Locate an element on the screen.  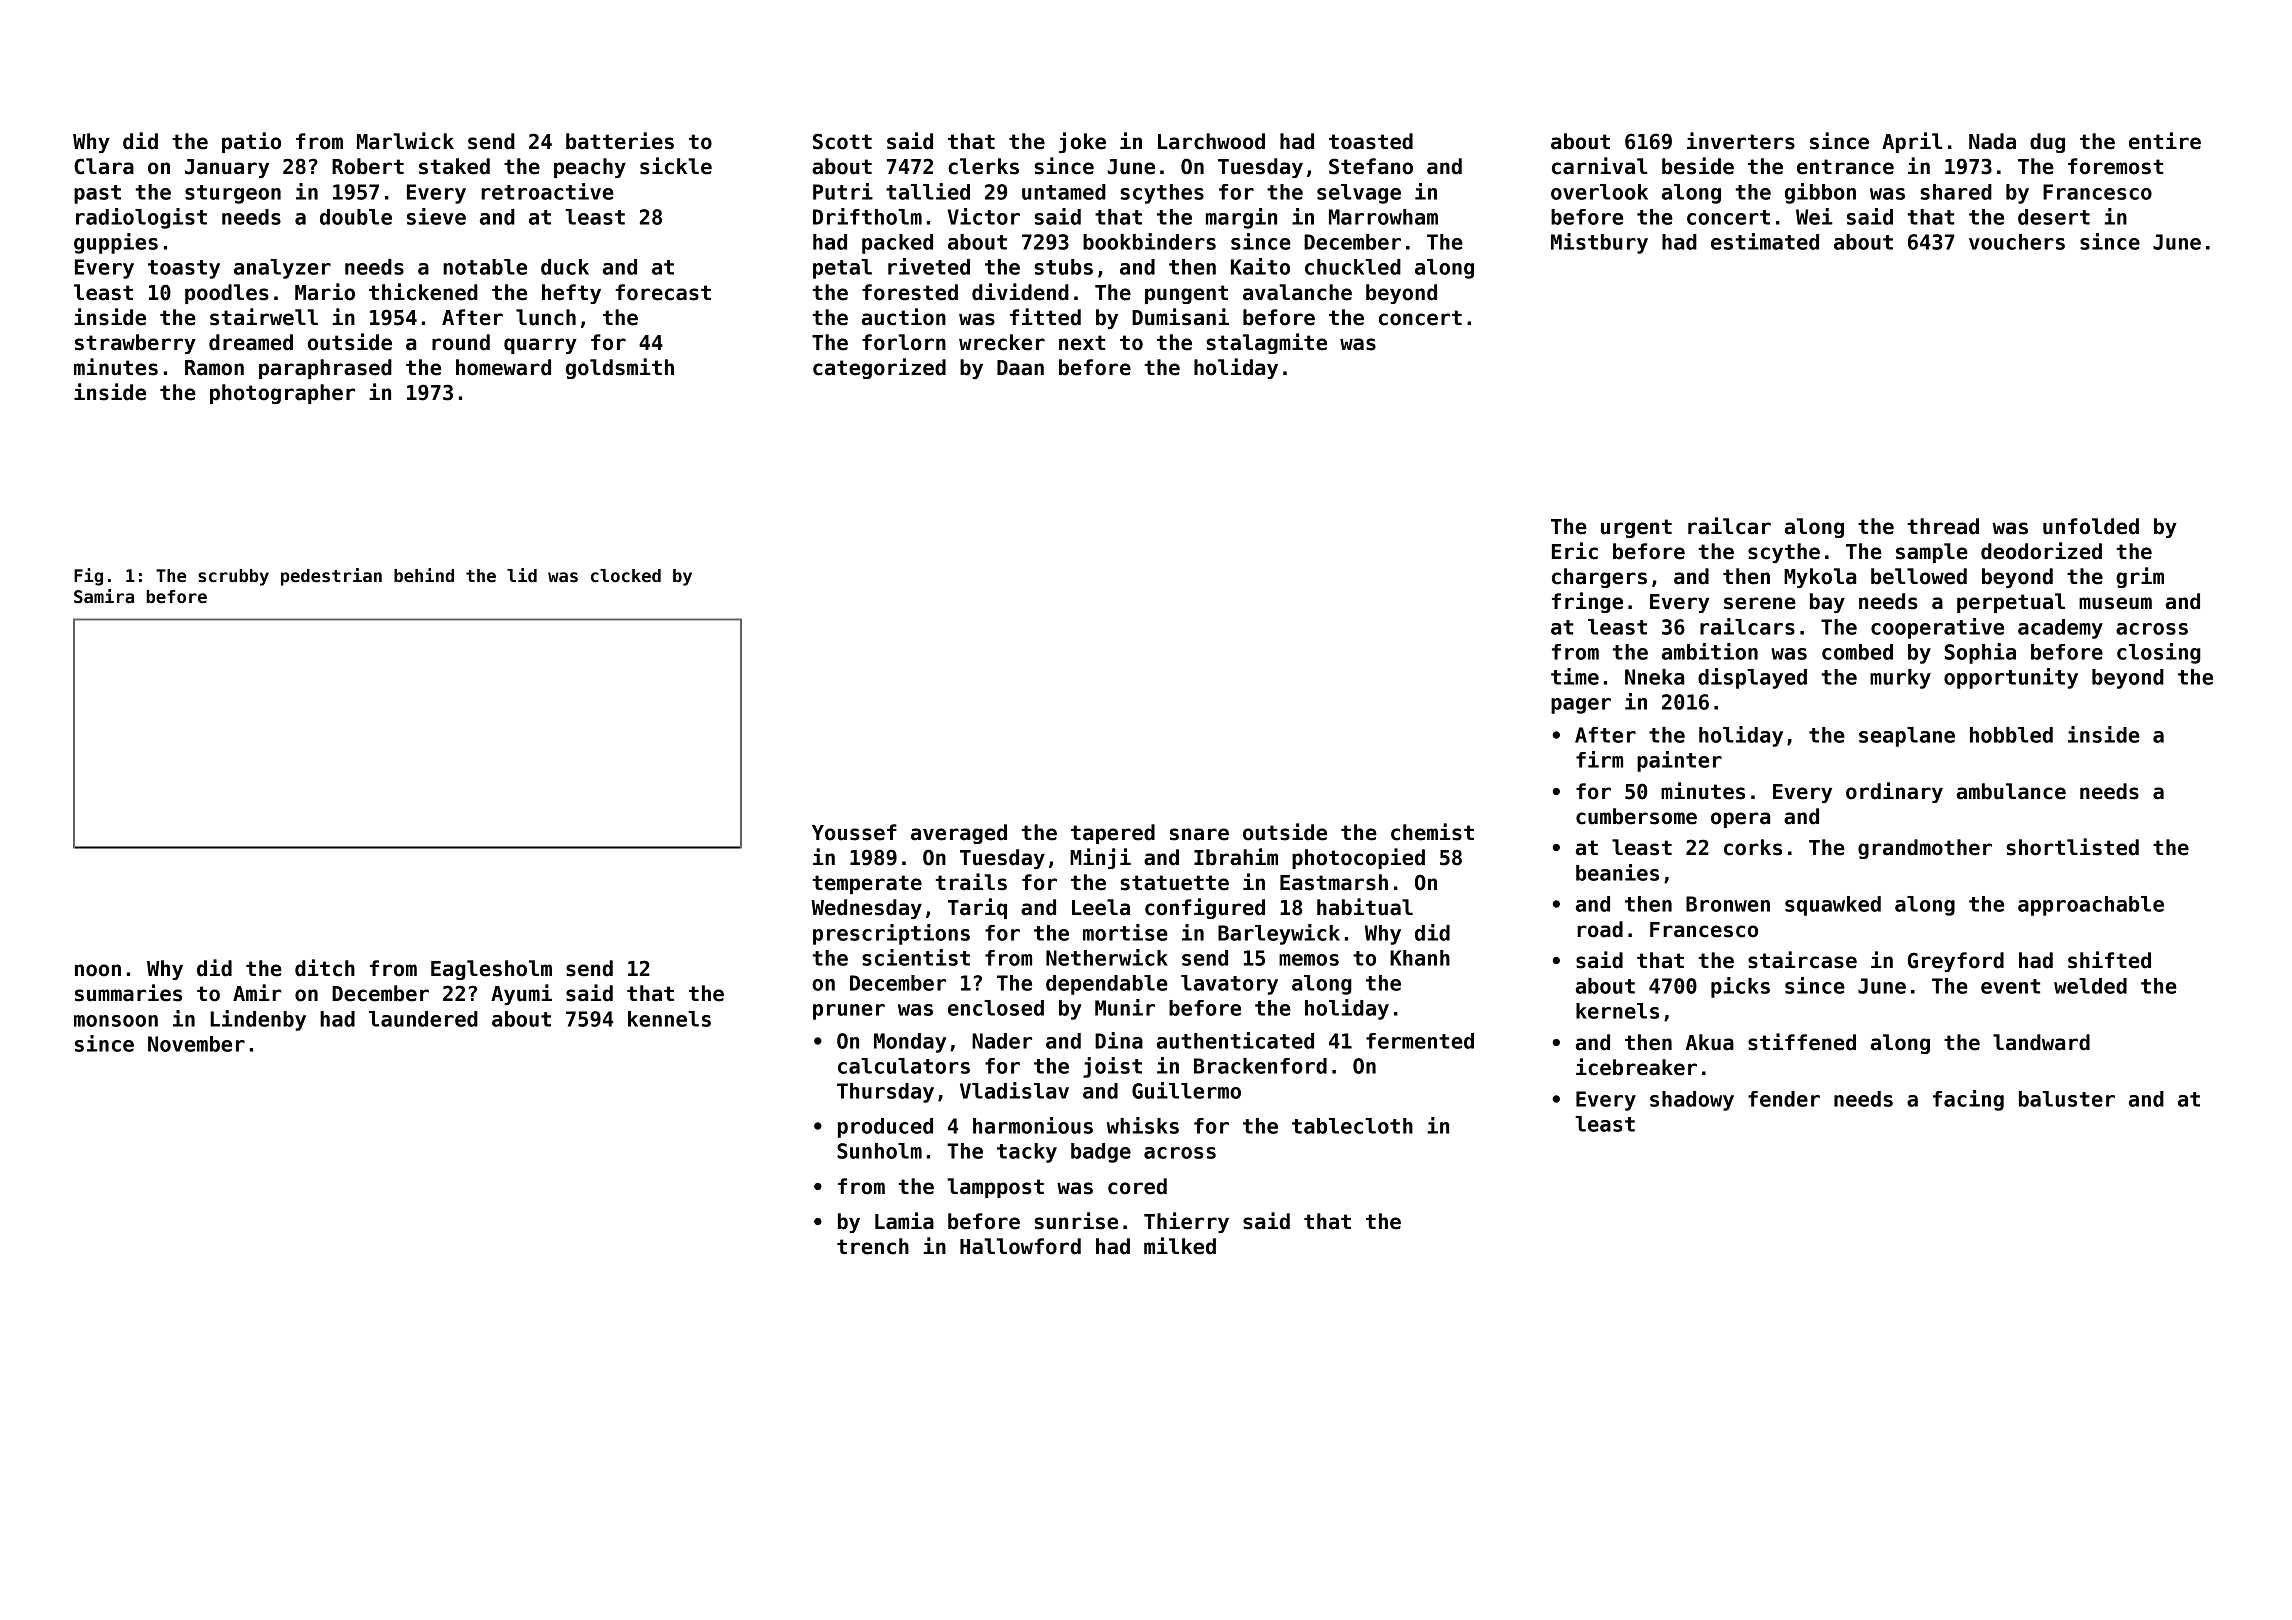
behind is located at coordinates (424, 575).
